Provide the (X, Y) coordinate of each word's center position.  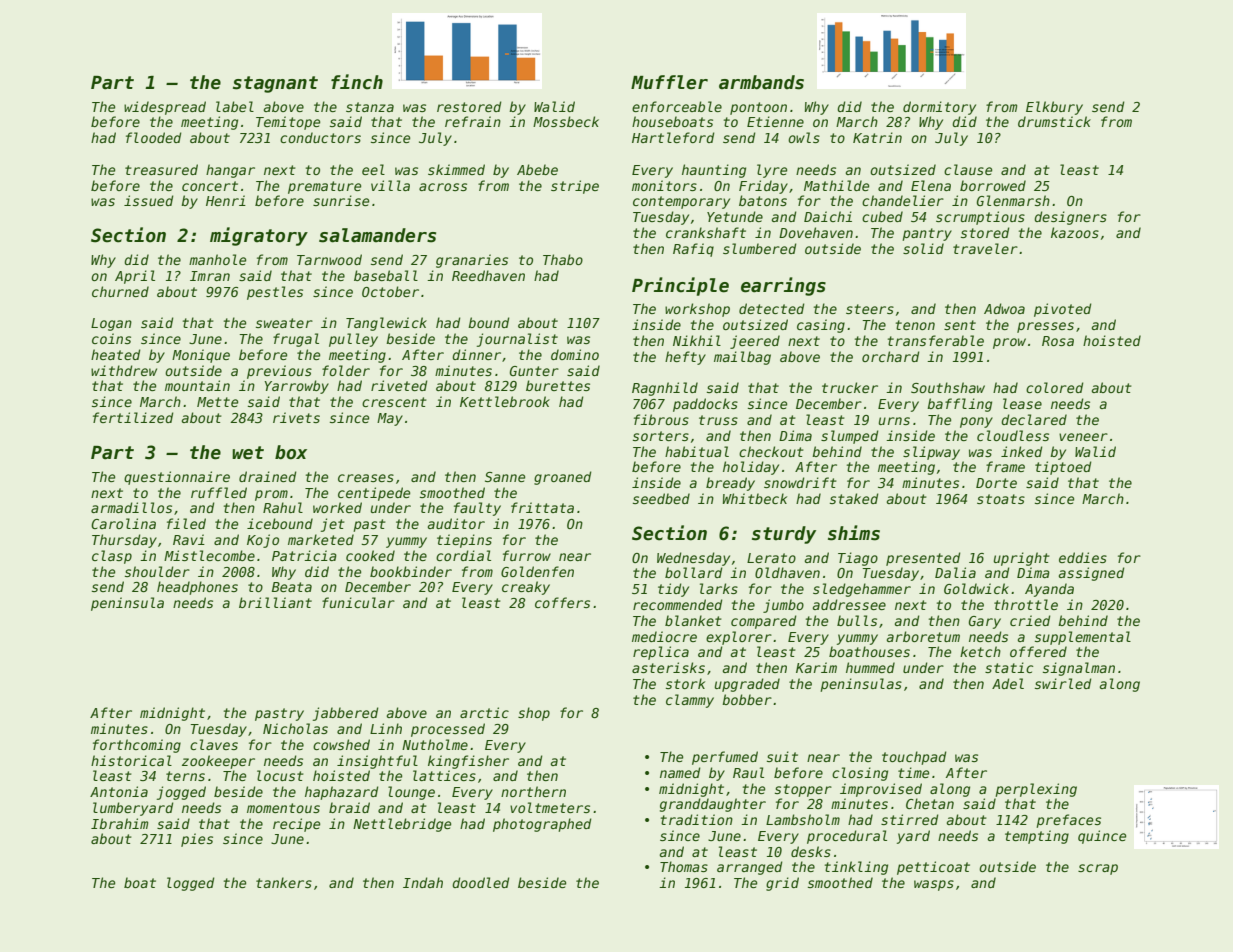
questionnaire (177, 478)
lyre (772, 171)
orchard (890, 356)
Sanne (505, 477)
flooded (153, 137)
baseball (386, 275)
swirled (1063, 683)
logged (190, 884)
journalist (517, 340)
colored (1054, 387)
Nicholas (295, 728)
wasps (934, 885)
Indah (423, 882)
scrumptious (980, 218)
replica (661, 653)
